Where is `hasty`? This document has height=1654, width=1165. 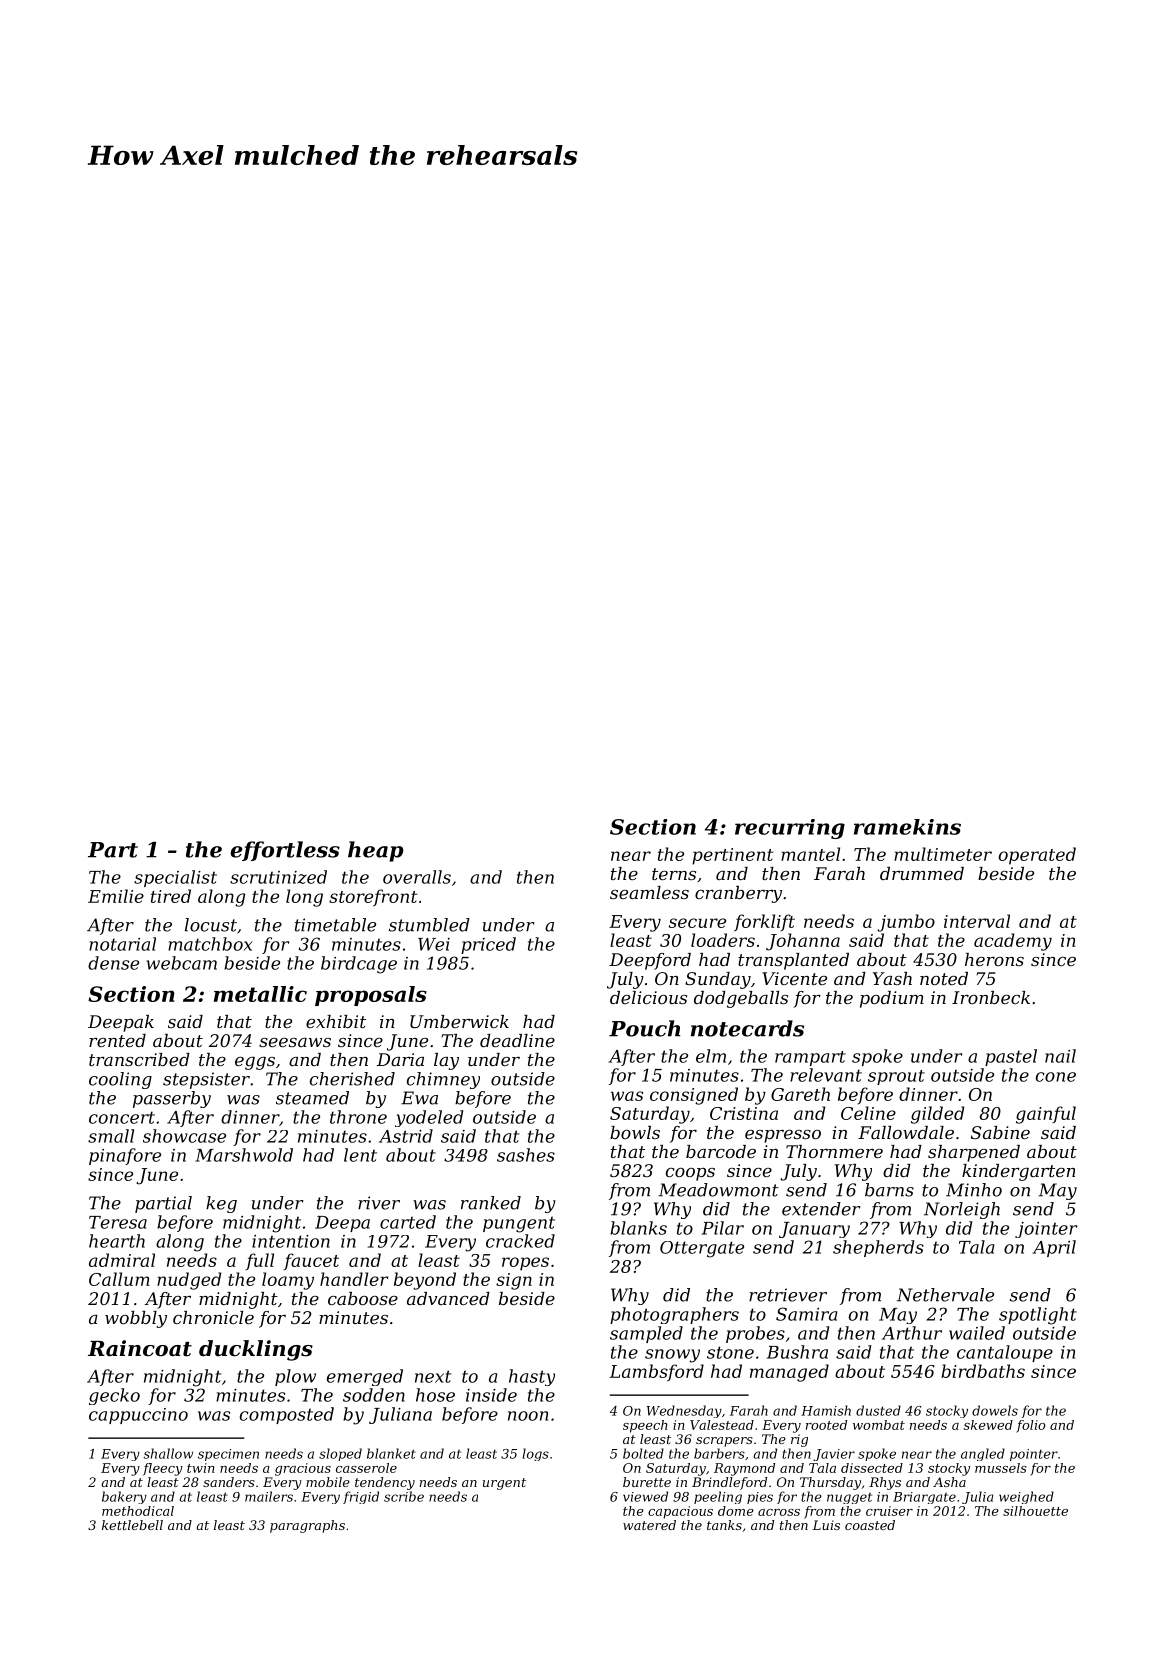 hasty is located at coordinates (532, 1377).
